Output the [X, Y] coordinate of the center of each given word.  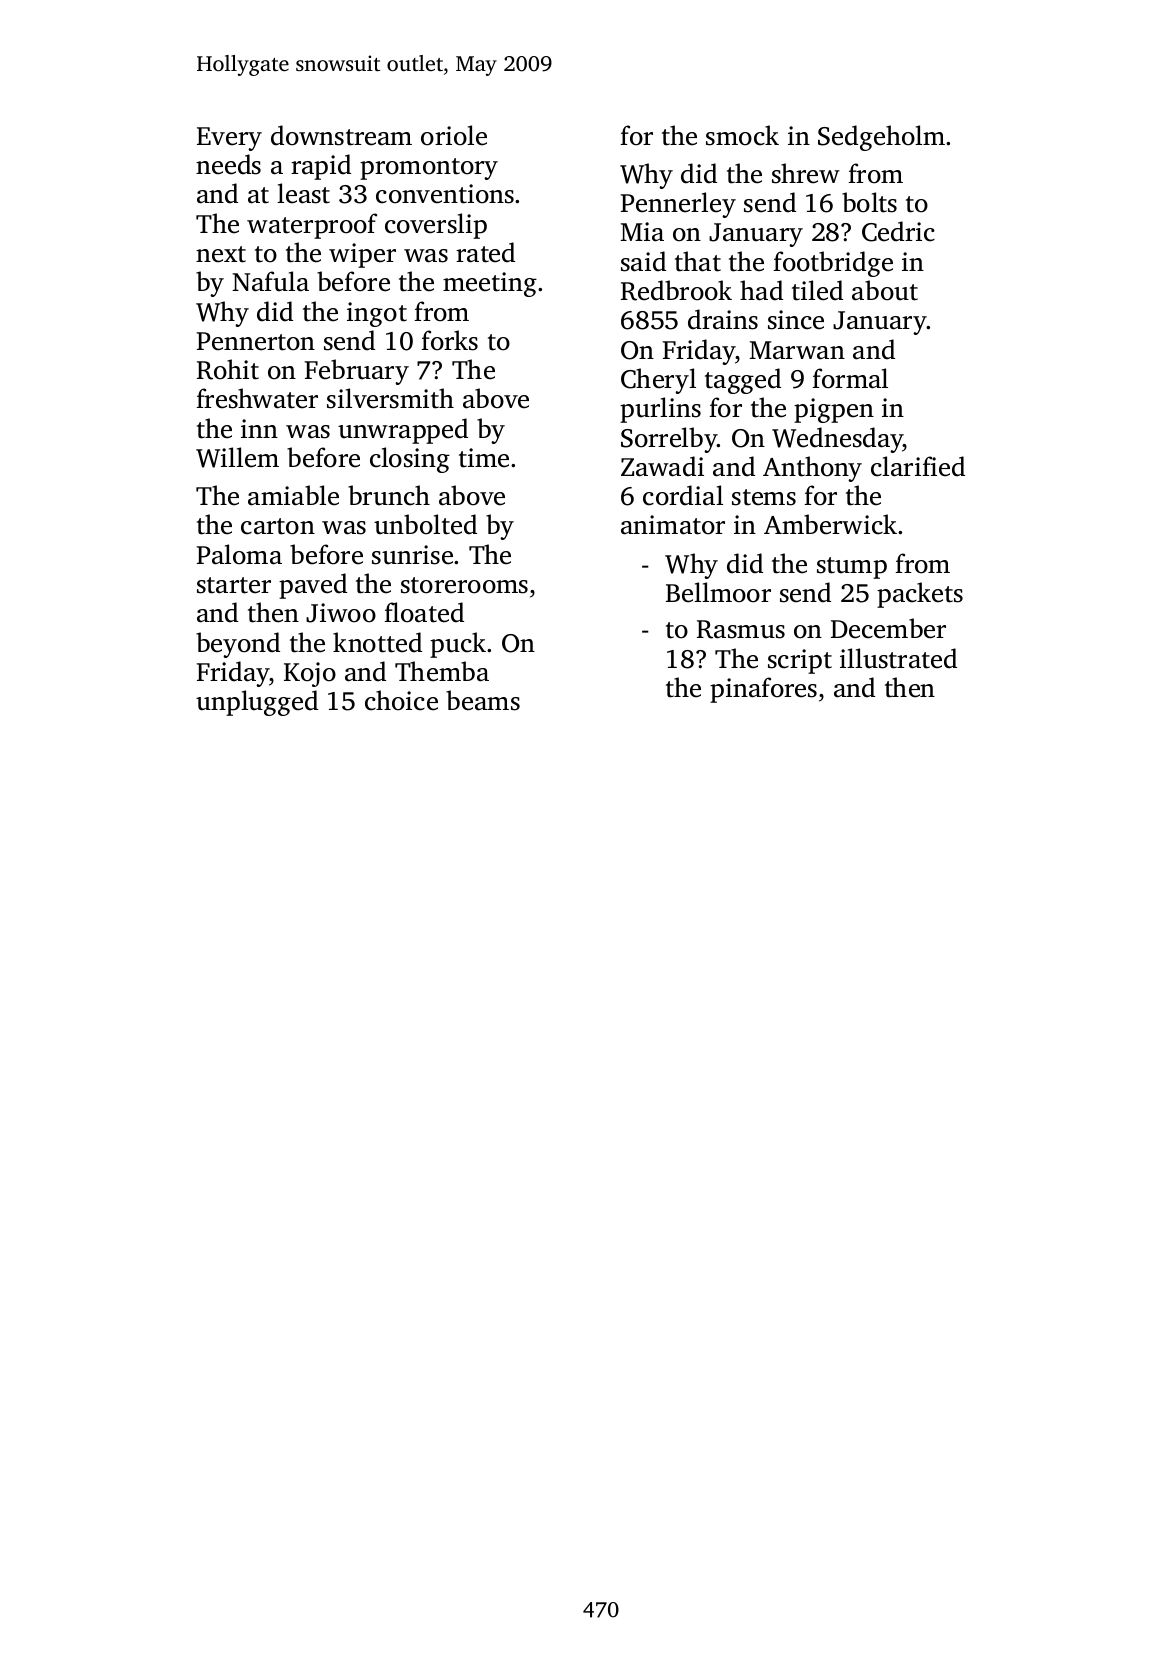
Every [229, 139]
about [885, 290]
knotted [377, 642]
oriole [454, 135]
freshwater [257, 398]
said [643, 261]
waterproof [312, 226]
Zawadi [662, 466]
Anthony [812, 469]
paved [313, 586]
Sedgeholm [881, 138]
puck [458, 645]
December [888, 628]
